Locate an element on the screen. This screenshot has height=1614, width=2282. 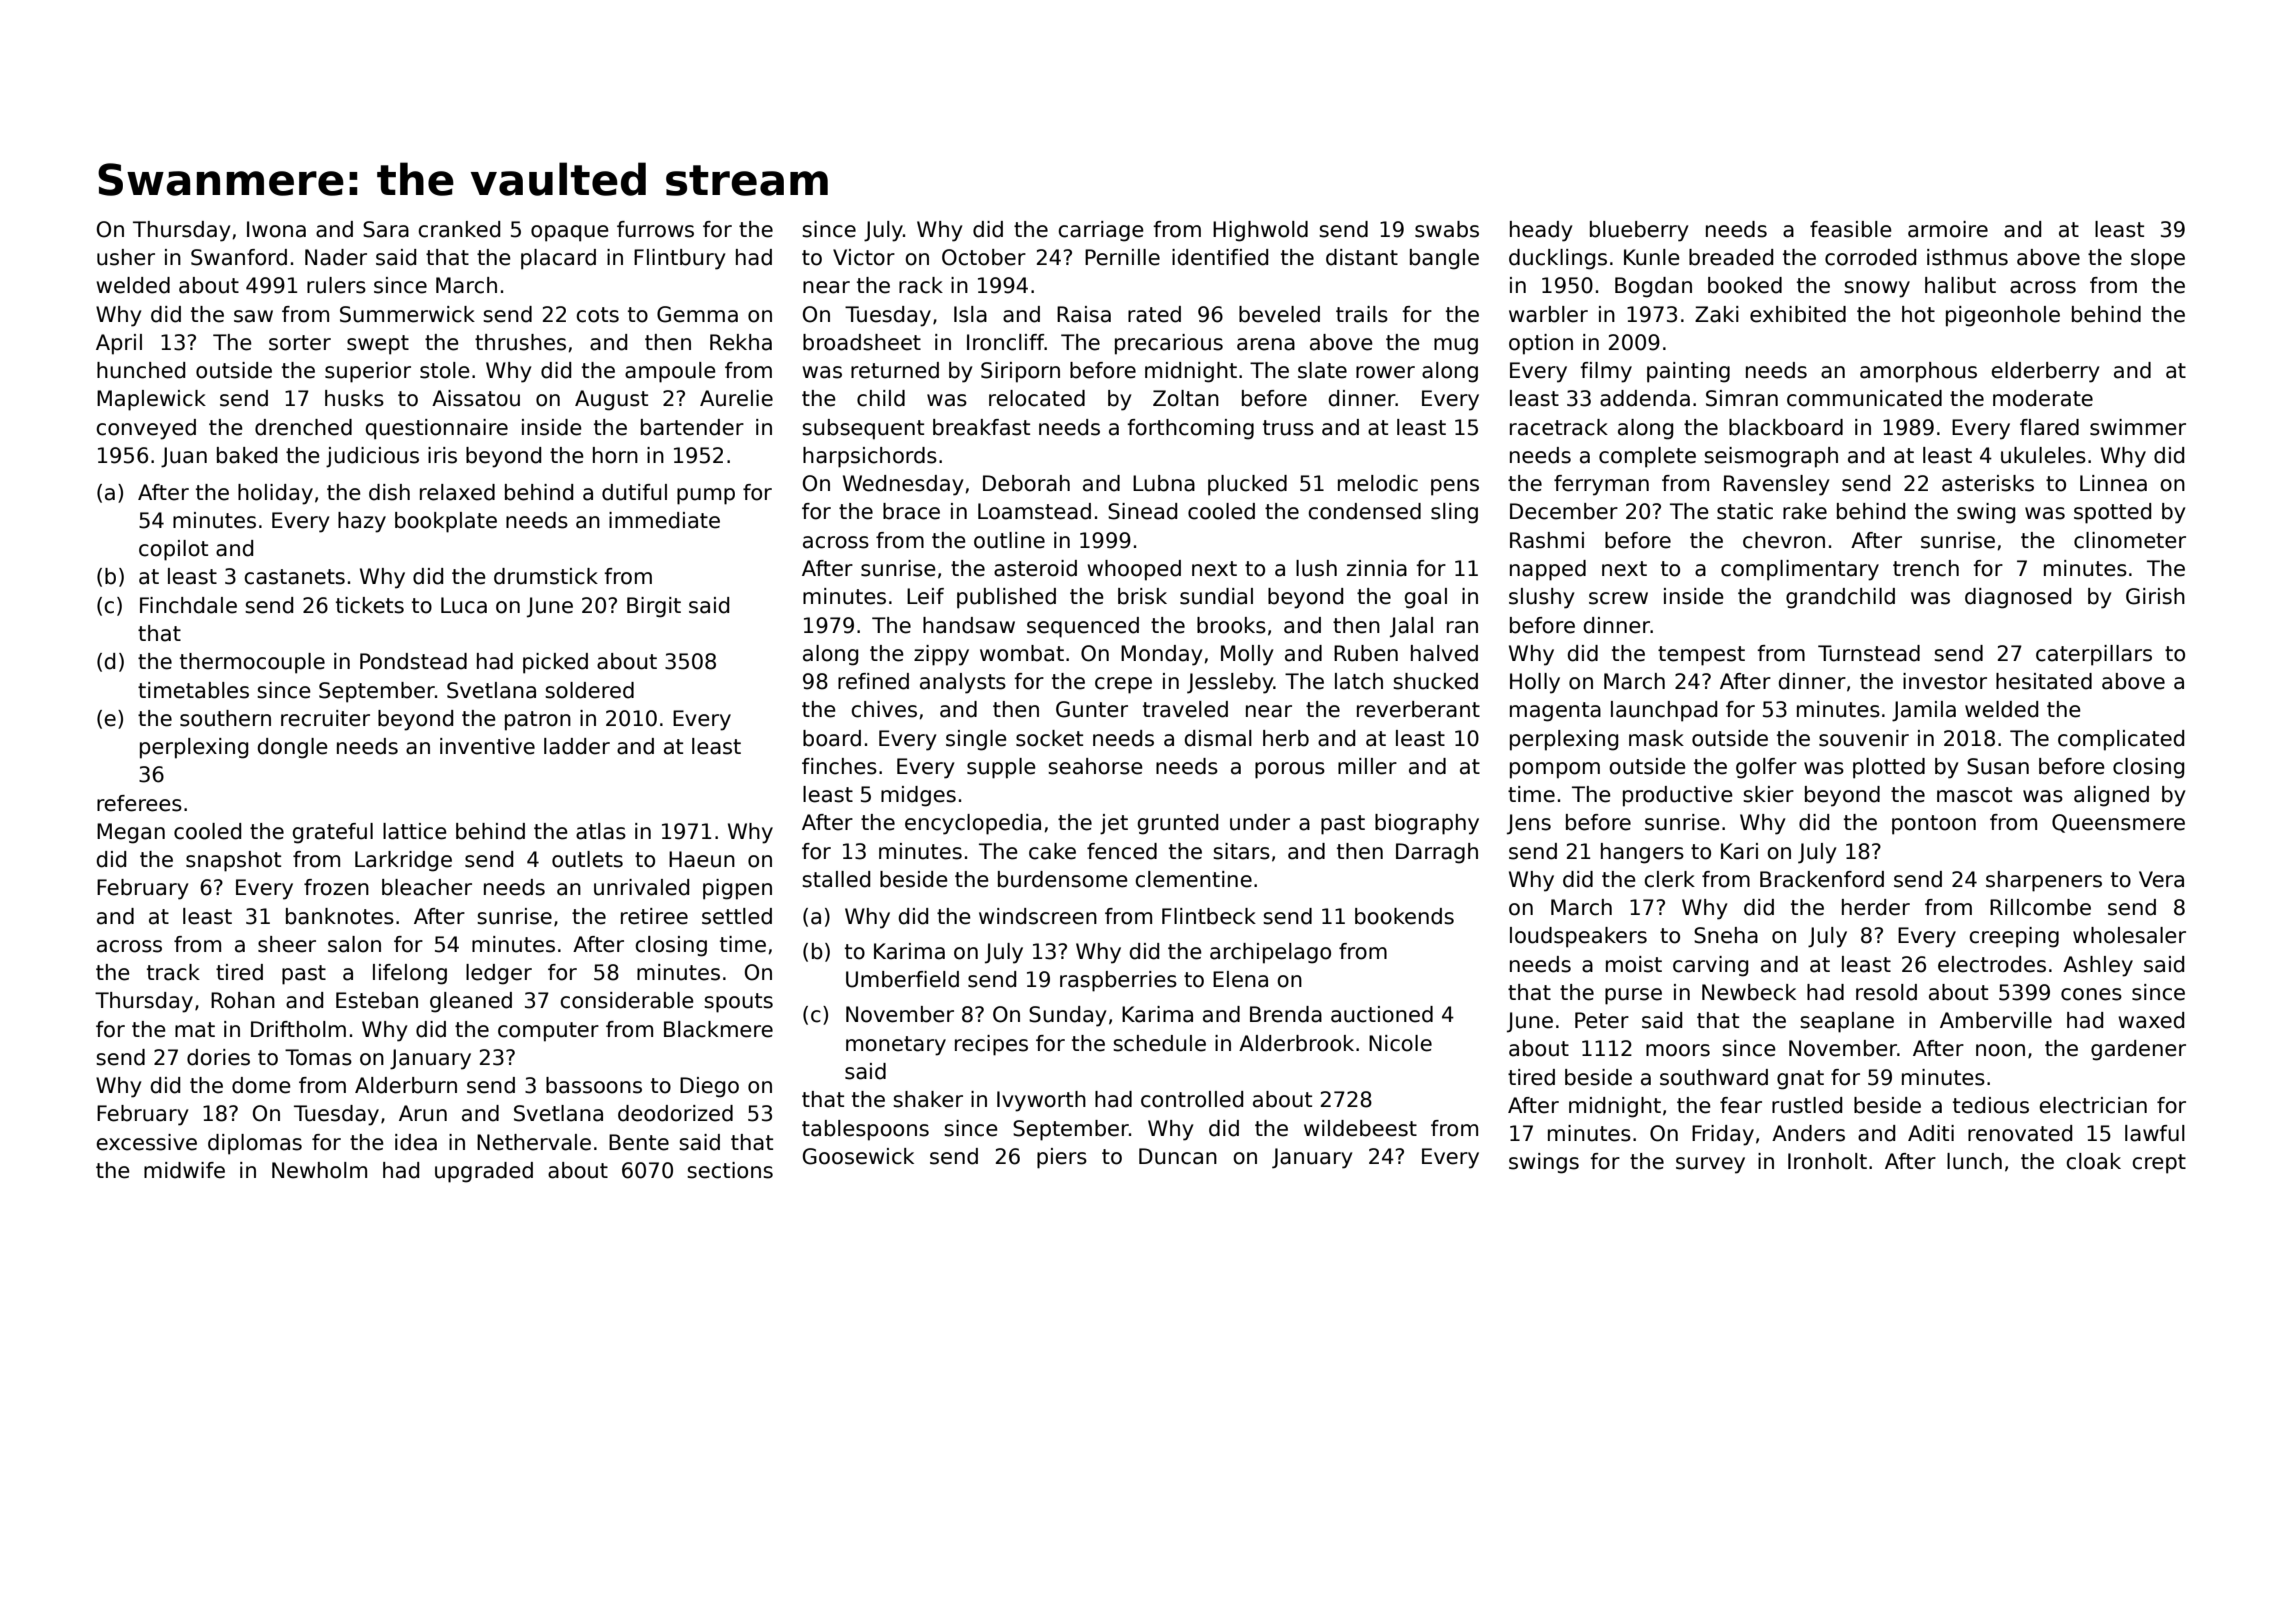
pigeonhole is located at coordinates (2003, 316).
